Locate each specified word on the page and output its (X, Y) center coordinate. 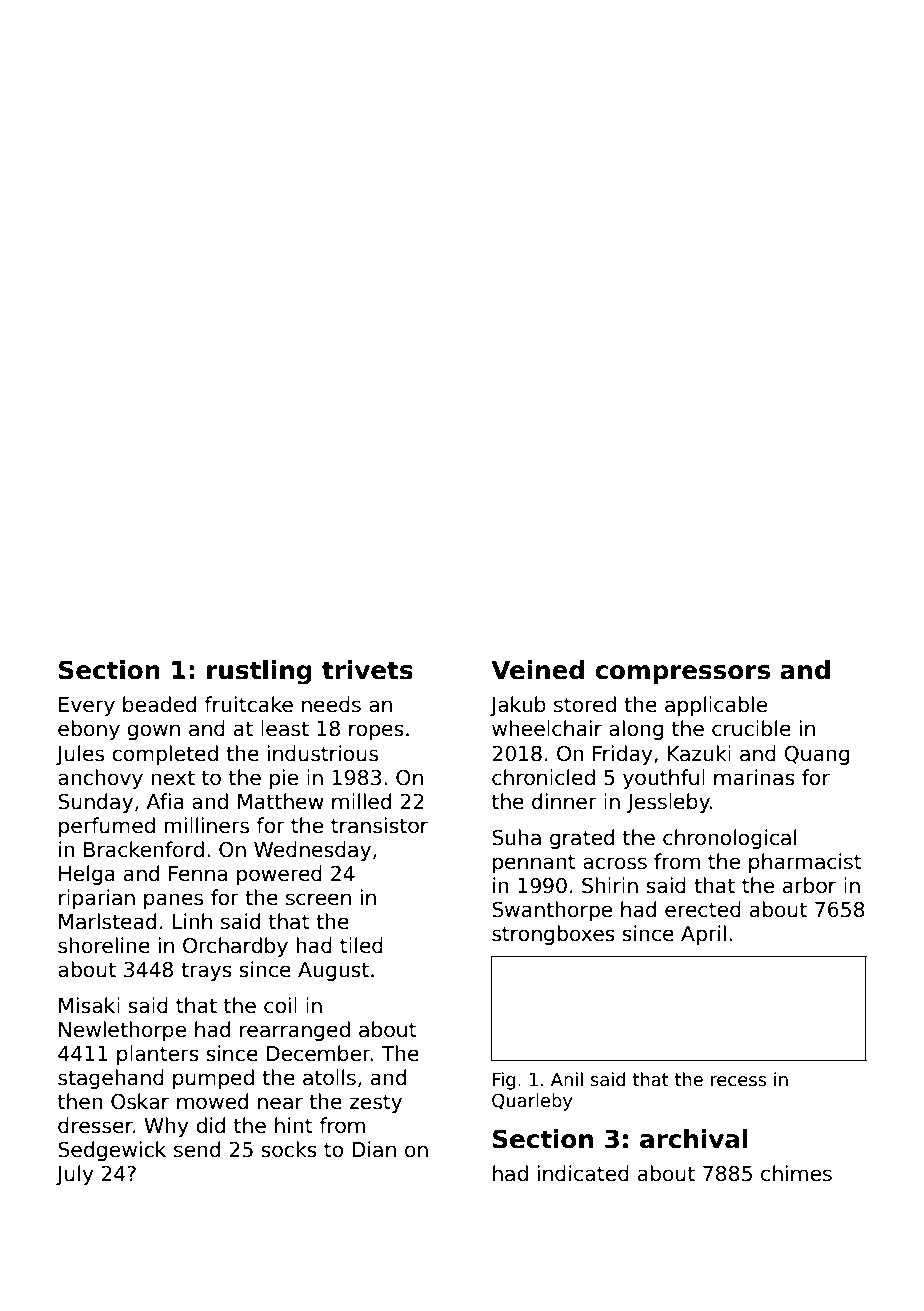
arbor (809, 885)
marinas (754, 777)
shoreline (104, 945)
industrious (323, 753)
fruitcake (248, 704)
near (280, 1103)
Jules (80, 755)
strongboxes (553, 935)
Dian (374, 1149)
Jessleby (668, 803)
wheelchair (547, 728)
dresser (95, 1125)
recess (738, 1081)
